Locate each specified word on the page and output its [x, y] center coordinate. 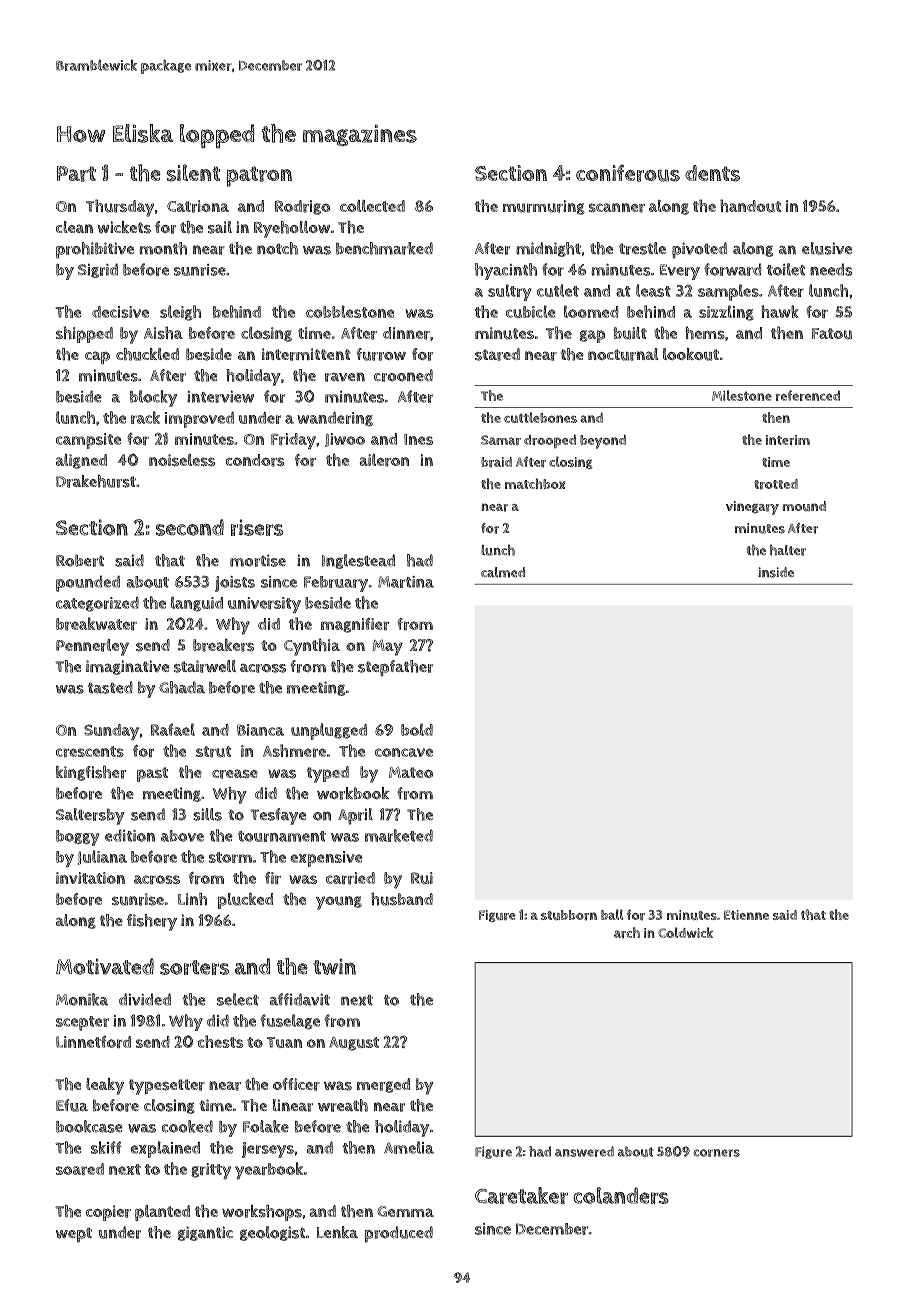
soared [80, 1169]
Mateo [411, 772]
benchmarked [384, 248]
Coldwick [685, 932]
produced [399, 1234]
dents [712, 173]
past [152, 774]
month [163, 248]
